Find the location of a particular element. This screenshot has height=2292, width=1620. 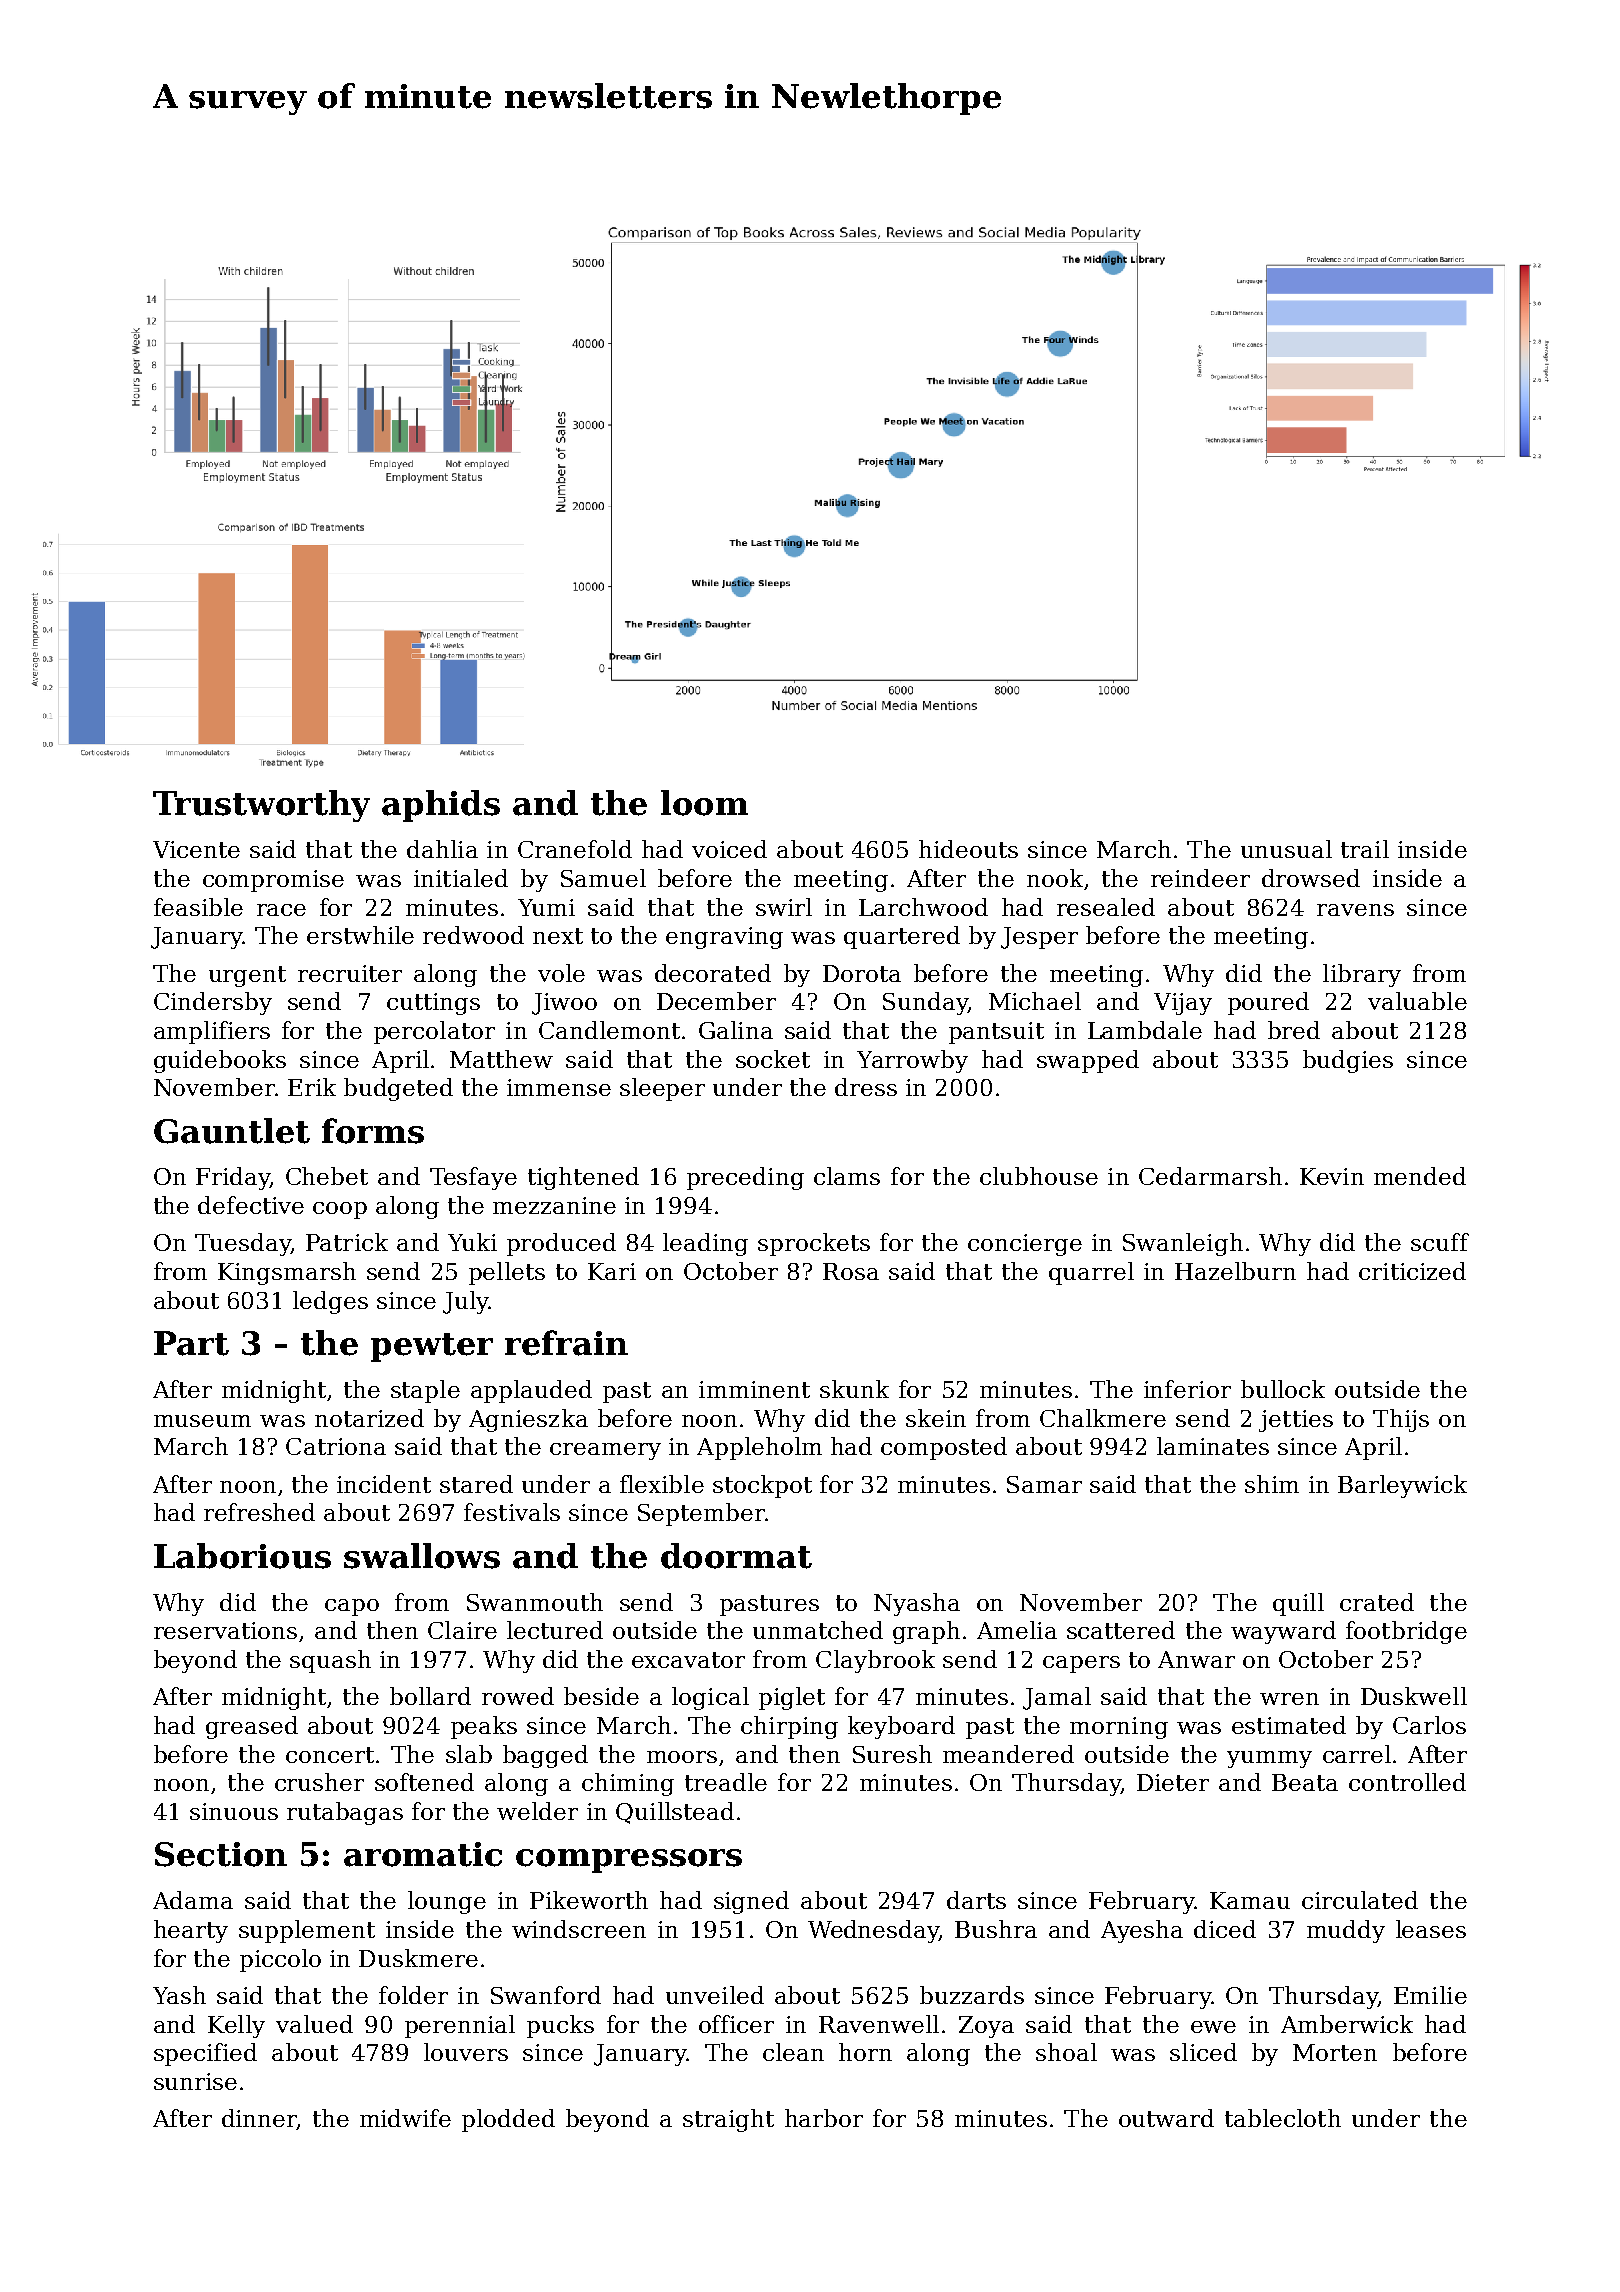

outward is located at coordinates (1166, 2118).
